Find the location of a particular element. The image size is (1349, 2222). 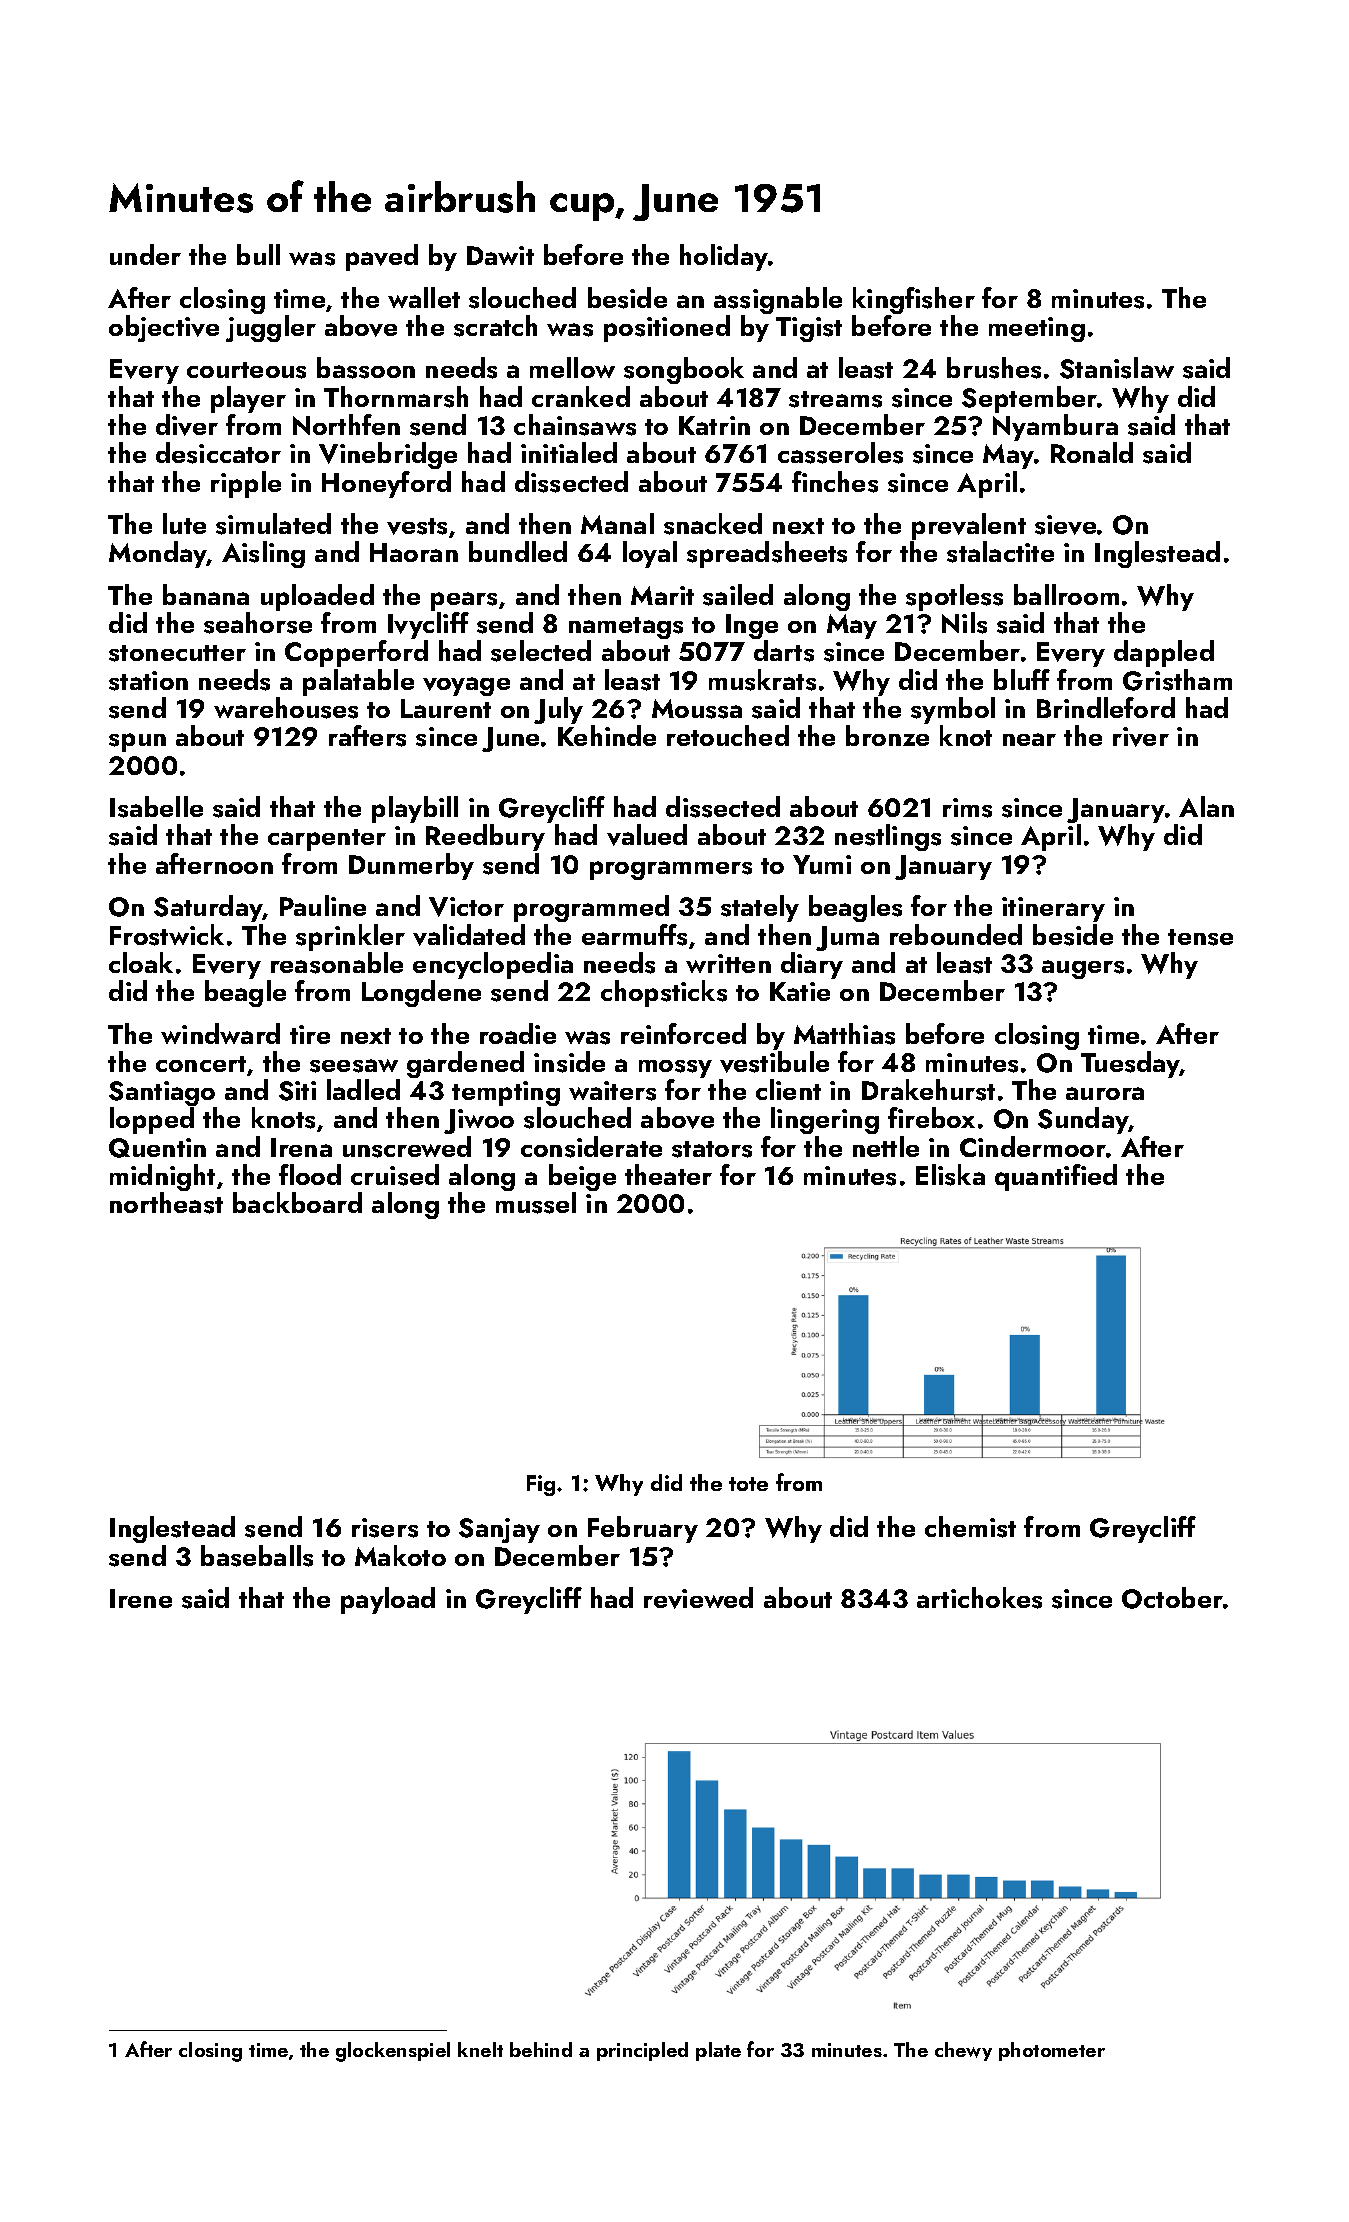

Pauline is located at coordinates (323, 905).
